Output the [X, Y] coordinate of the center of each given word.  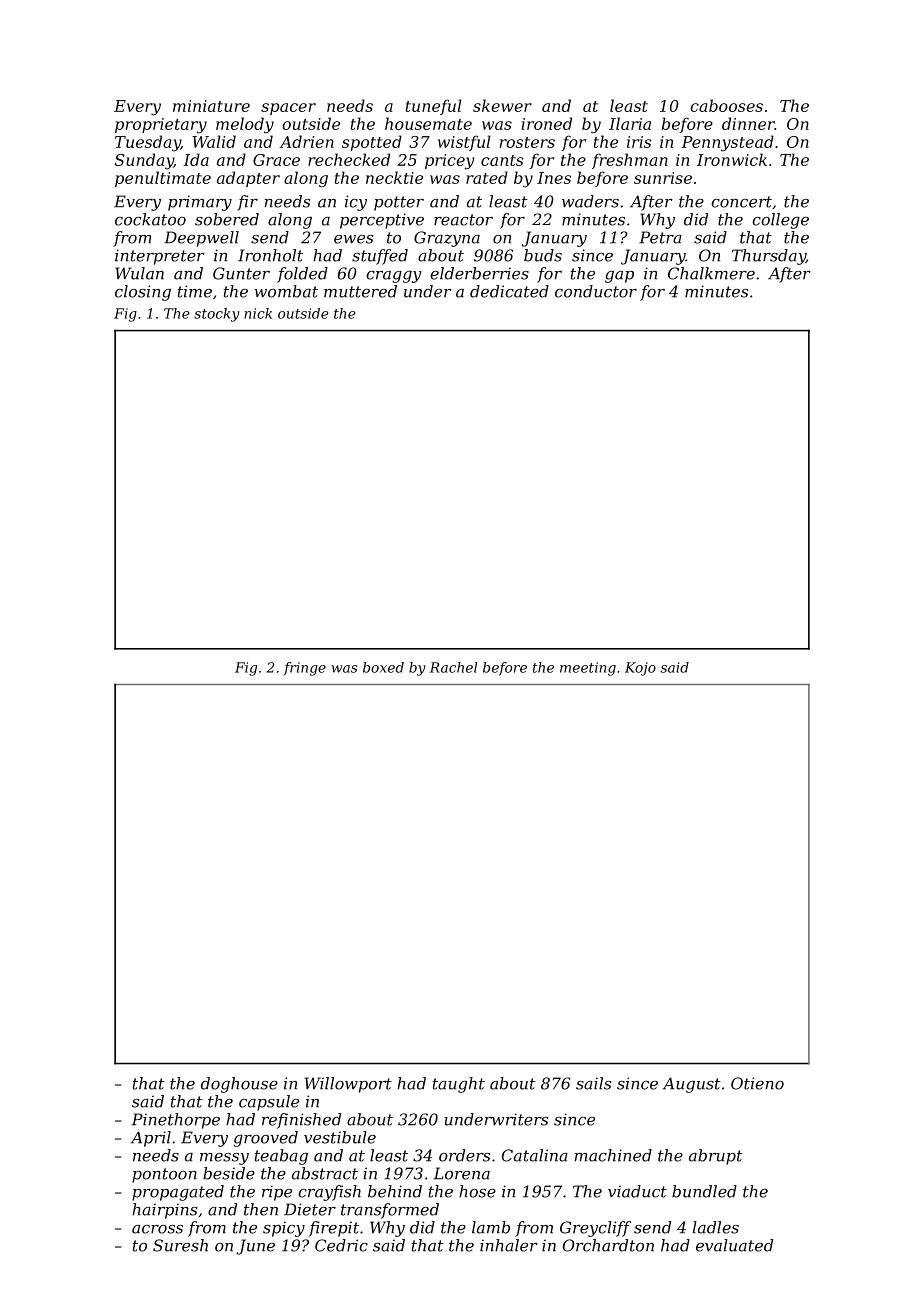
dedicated [509, 291]
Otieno [757, 1083]
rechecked [349, 159]
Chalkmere [711, 273]
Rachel [454, 667]
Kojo [640, 669]
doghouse [239, 1085]
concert [741, 202]
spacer [288, 109]
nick [258, 313]
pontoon [164, 1175]
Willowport [348, 1085]
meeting [588, 669]
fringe [305, 669]
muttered [360, 291]
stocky [217, 315]
